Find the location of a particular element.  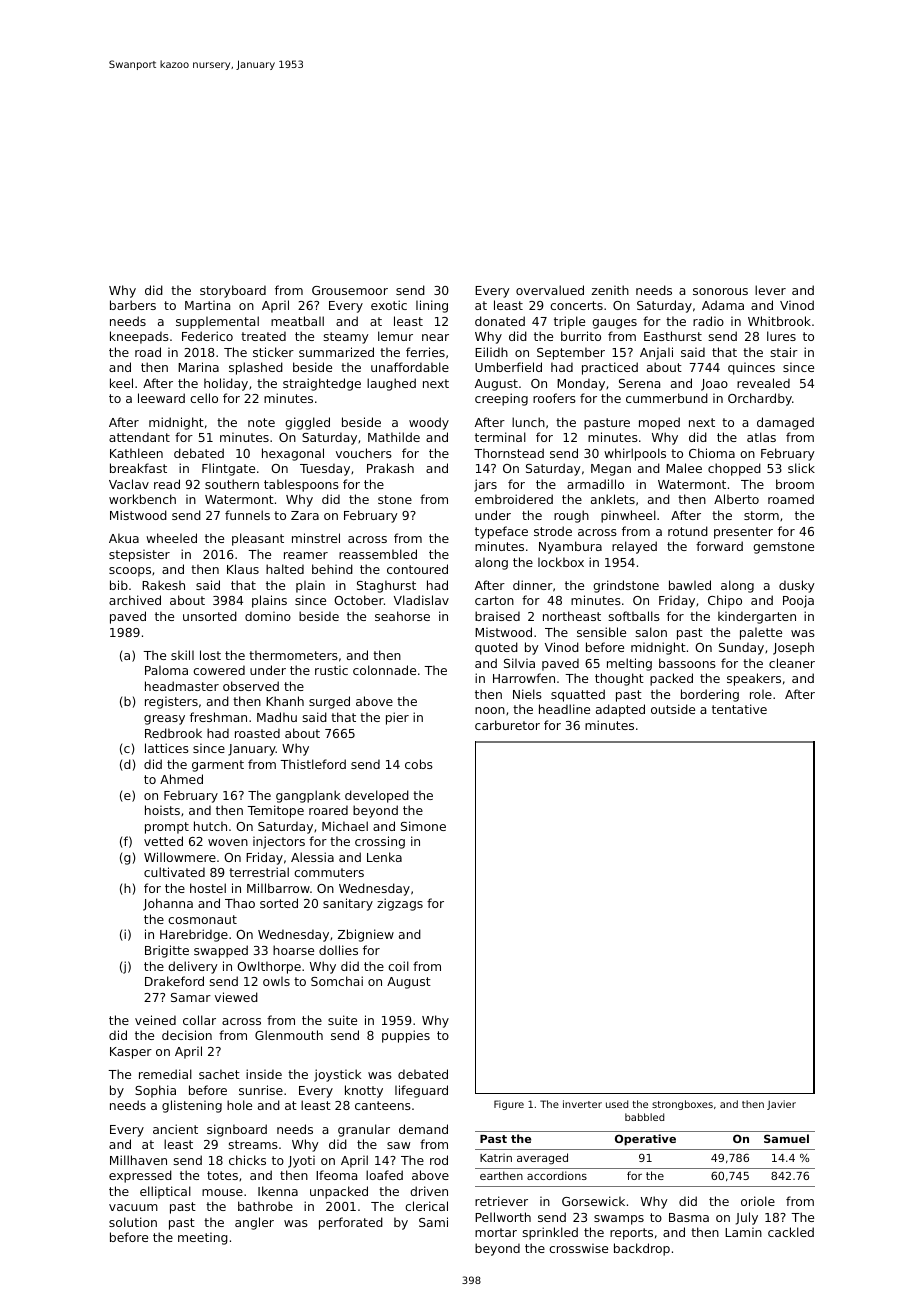

zigzags is located at coordinates (400, 904).
